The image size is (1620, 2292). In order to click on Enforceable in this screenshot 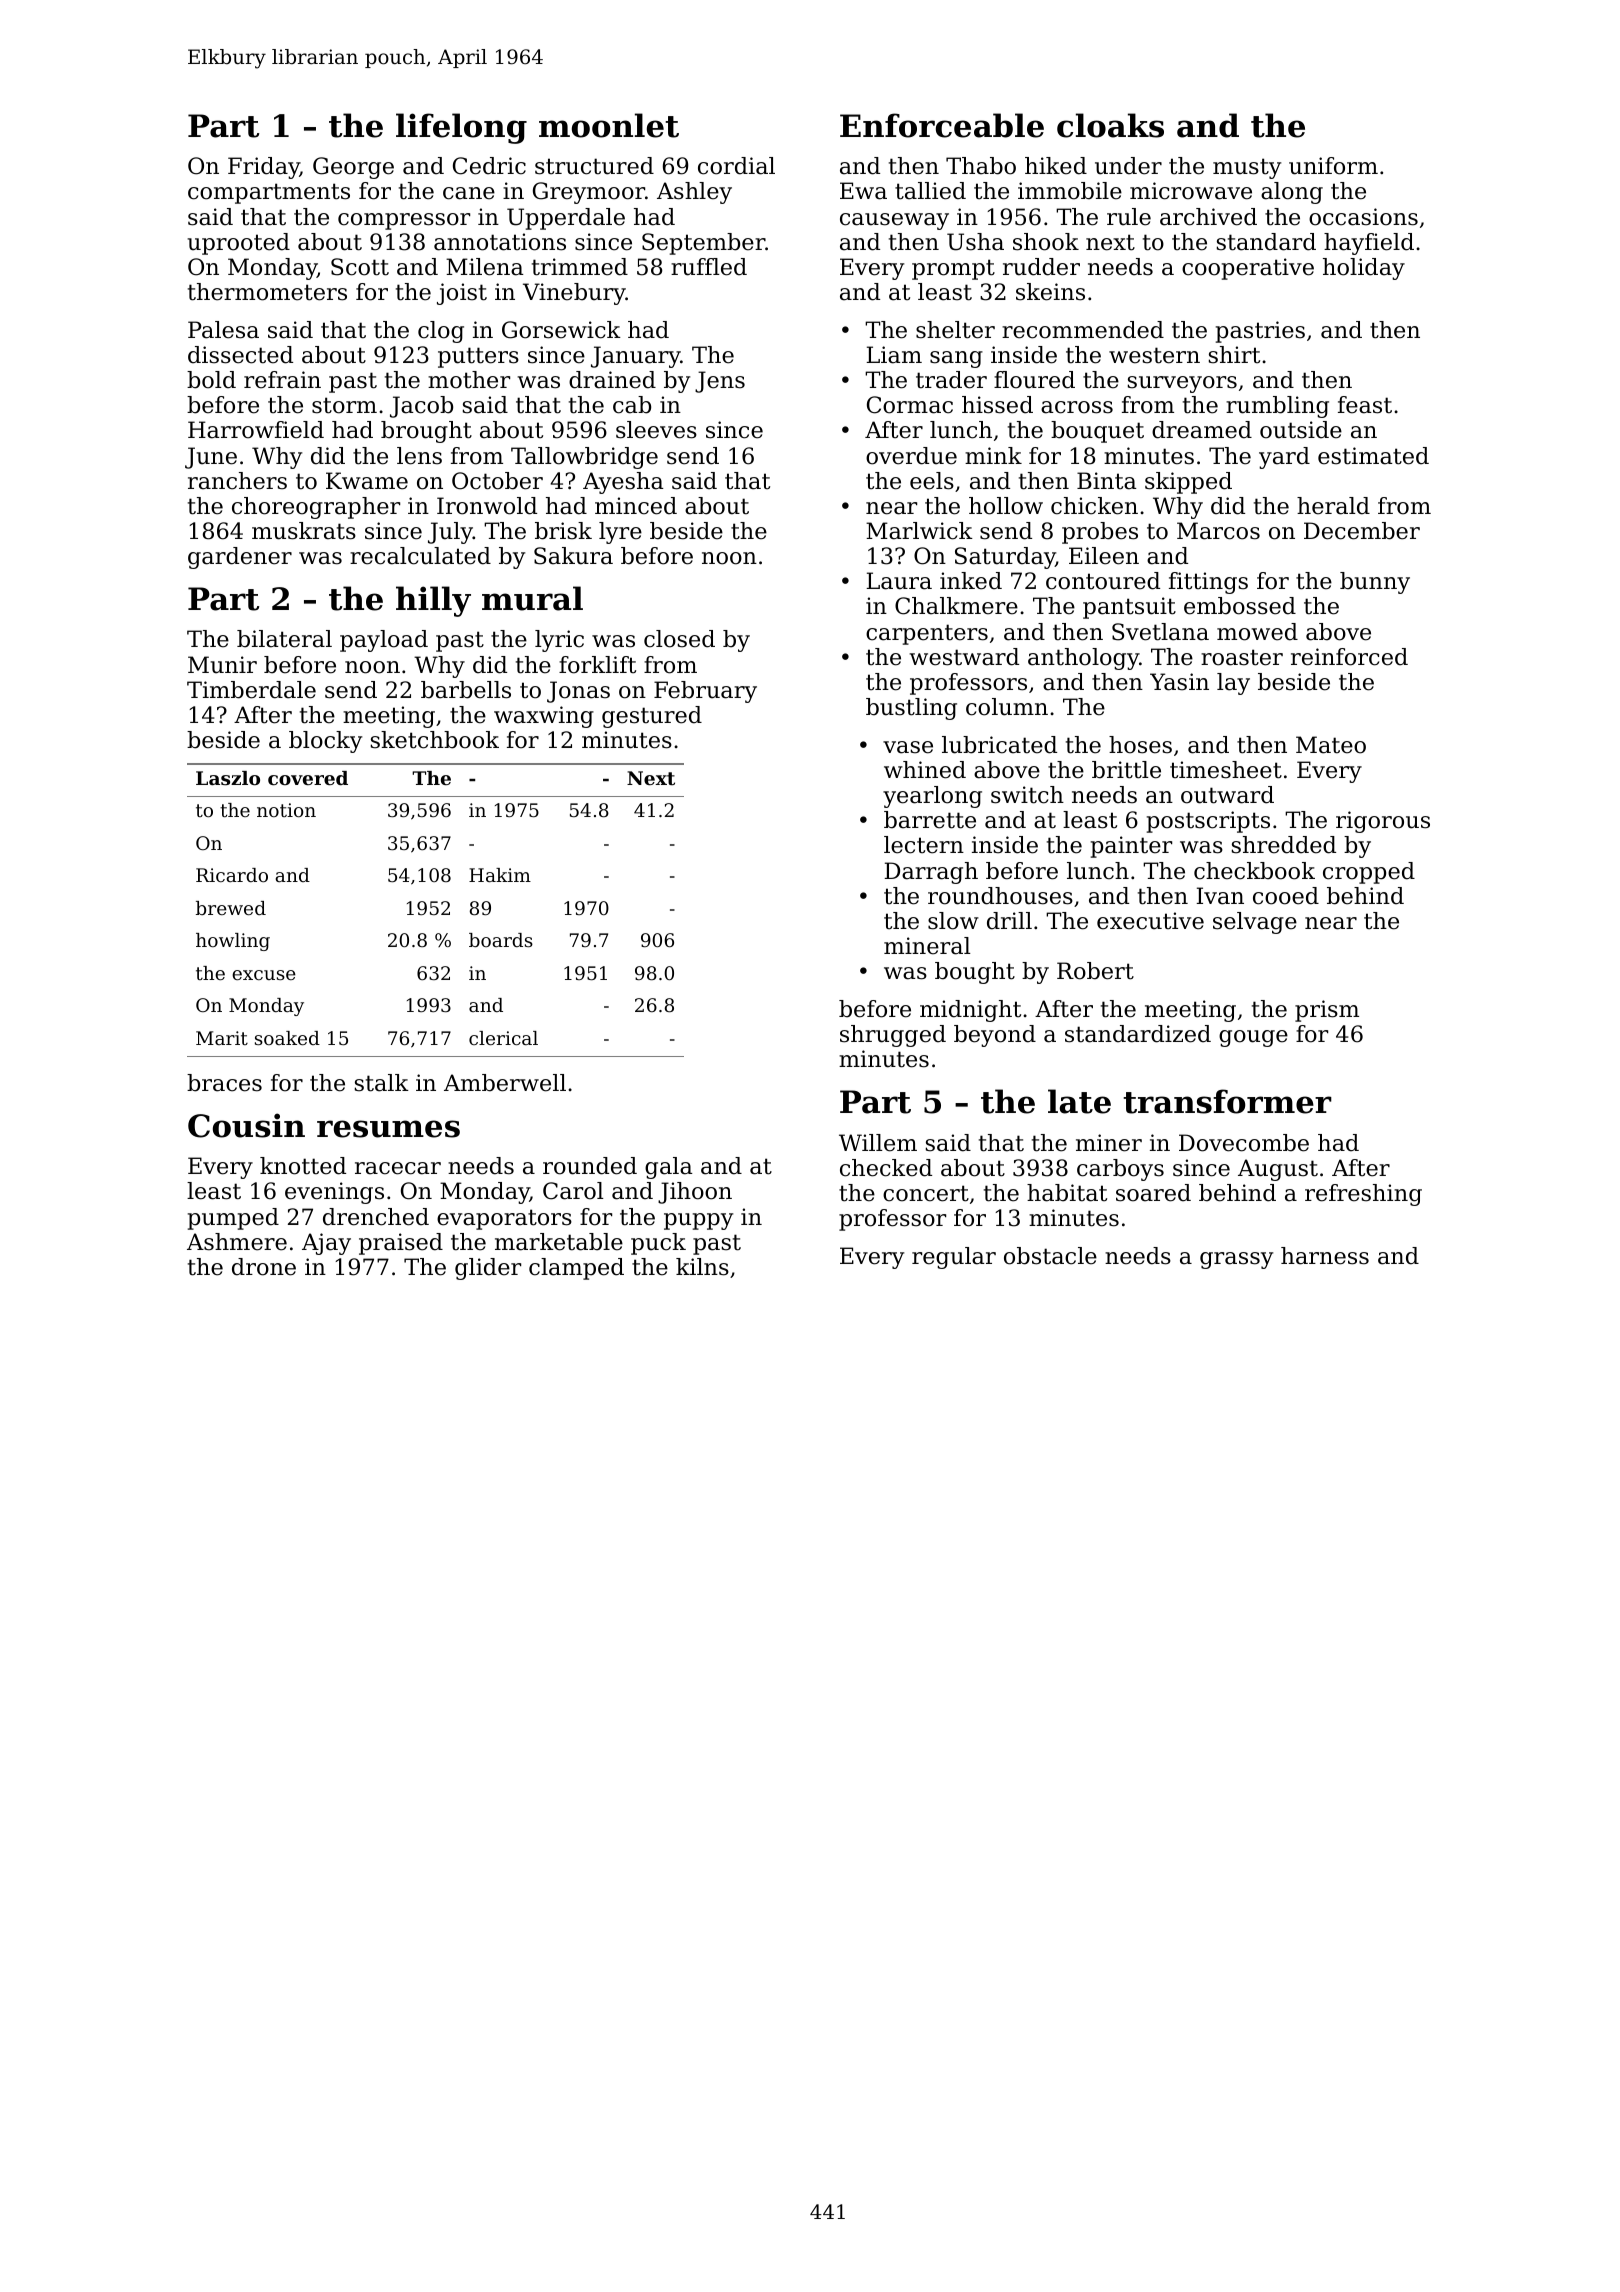, I will do `click(942, 125)`.
